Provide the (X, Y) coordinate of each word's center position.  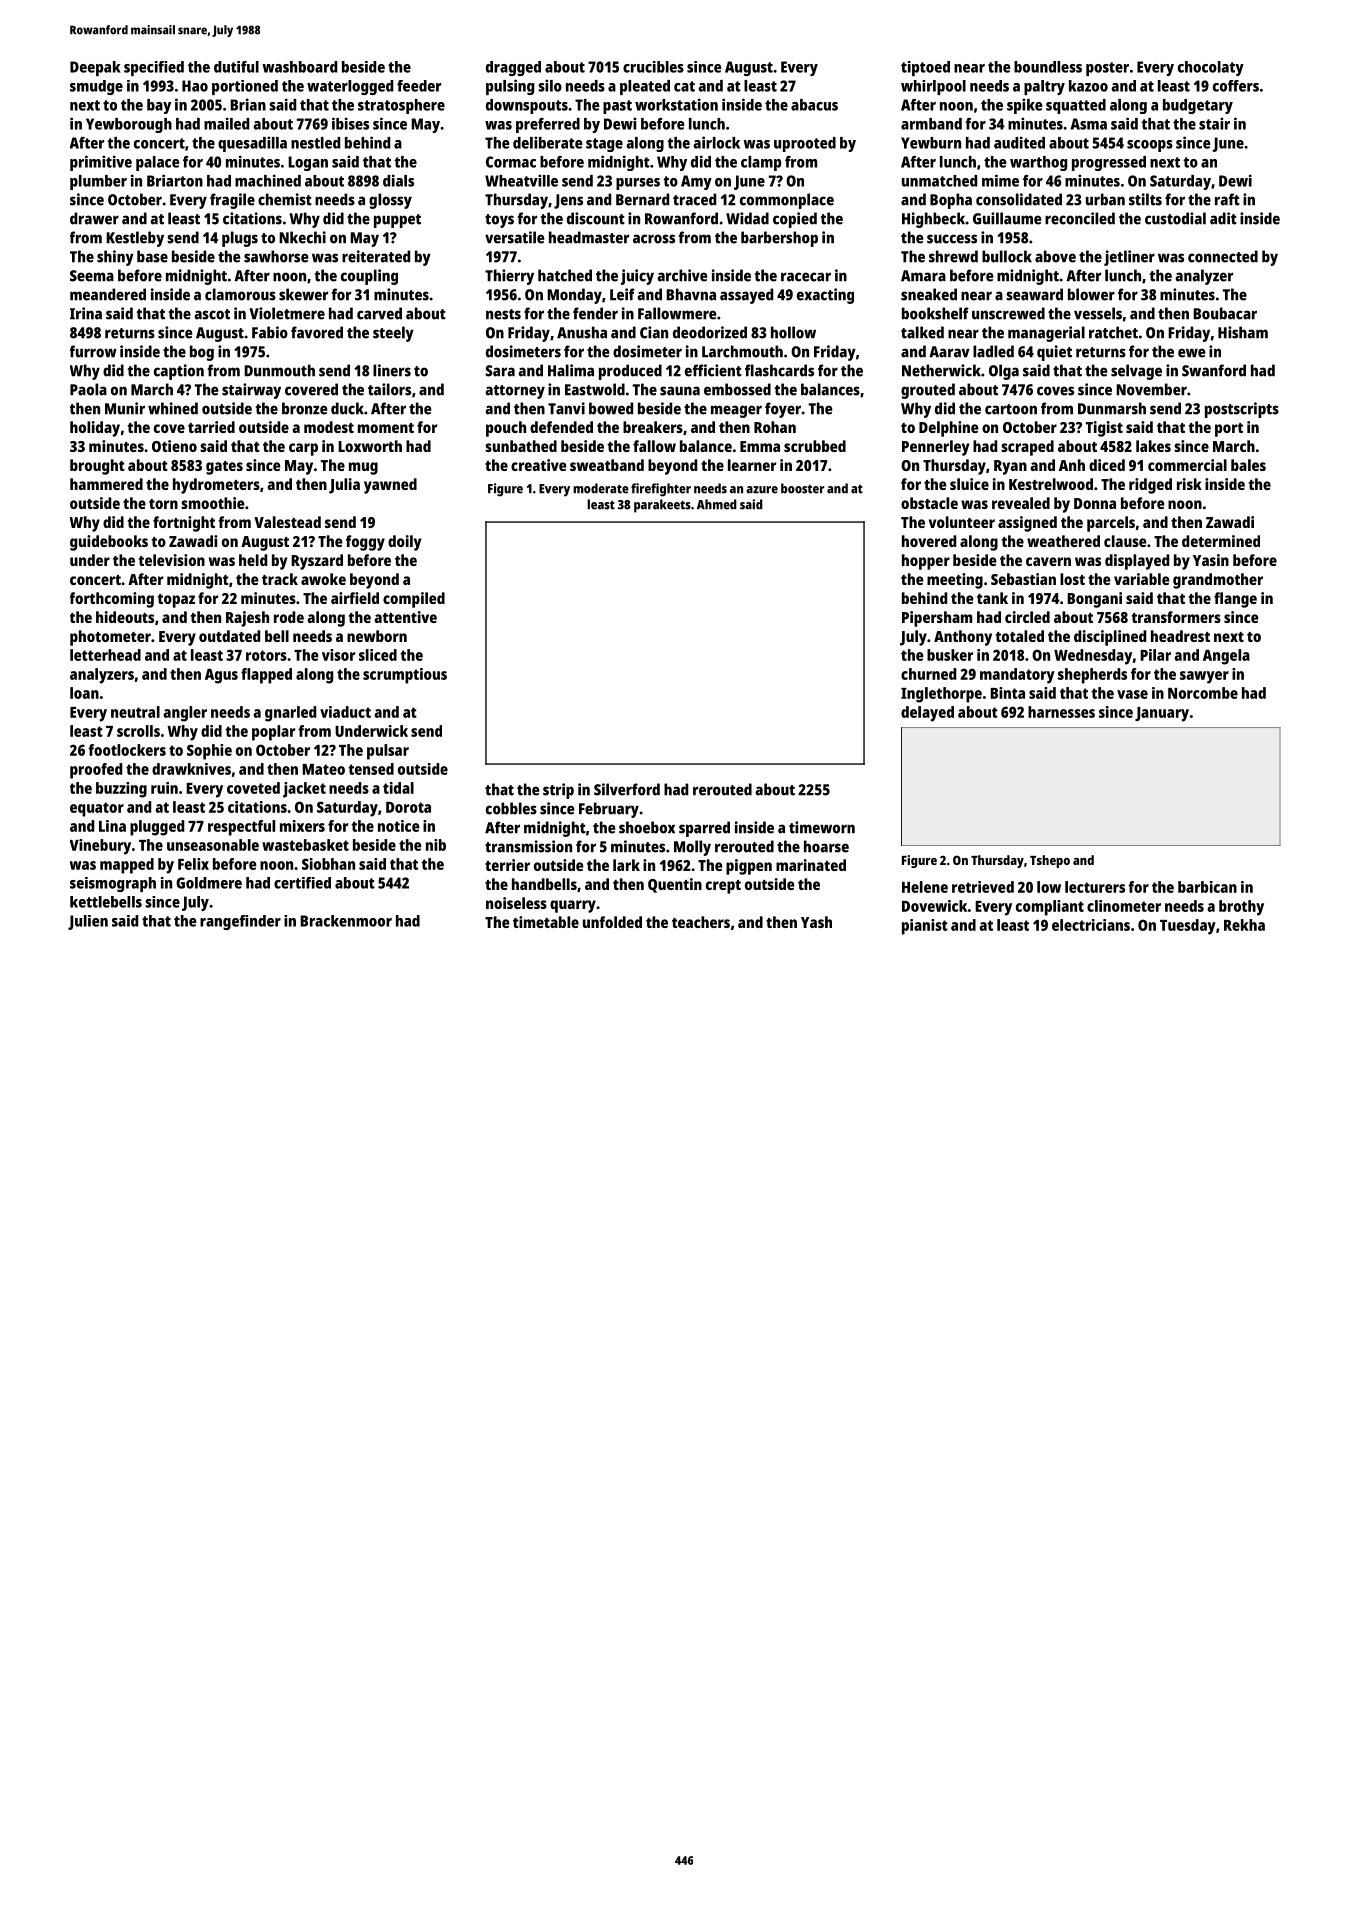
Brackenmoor (346, 921)
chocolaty (1211, 68)
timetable (546, 922)
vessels (1098, 313)
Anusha (582, 332)
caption (179, 372)
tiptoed (925, 68)
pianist (925, 927)
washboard (299, 67)
